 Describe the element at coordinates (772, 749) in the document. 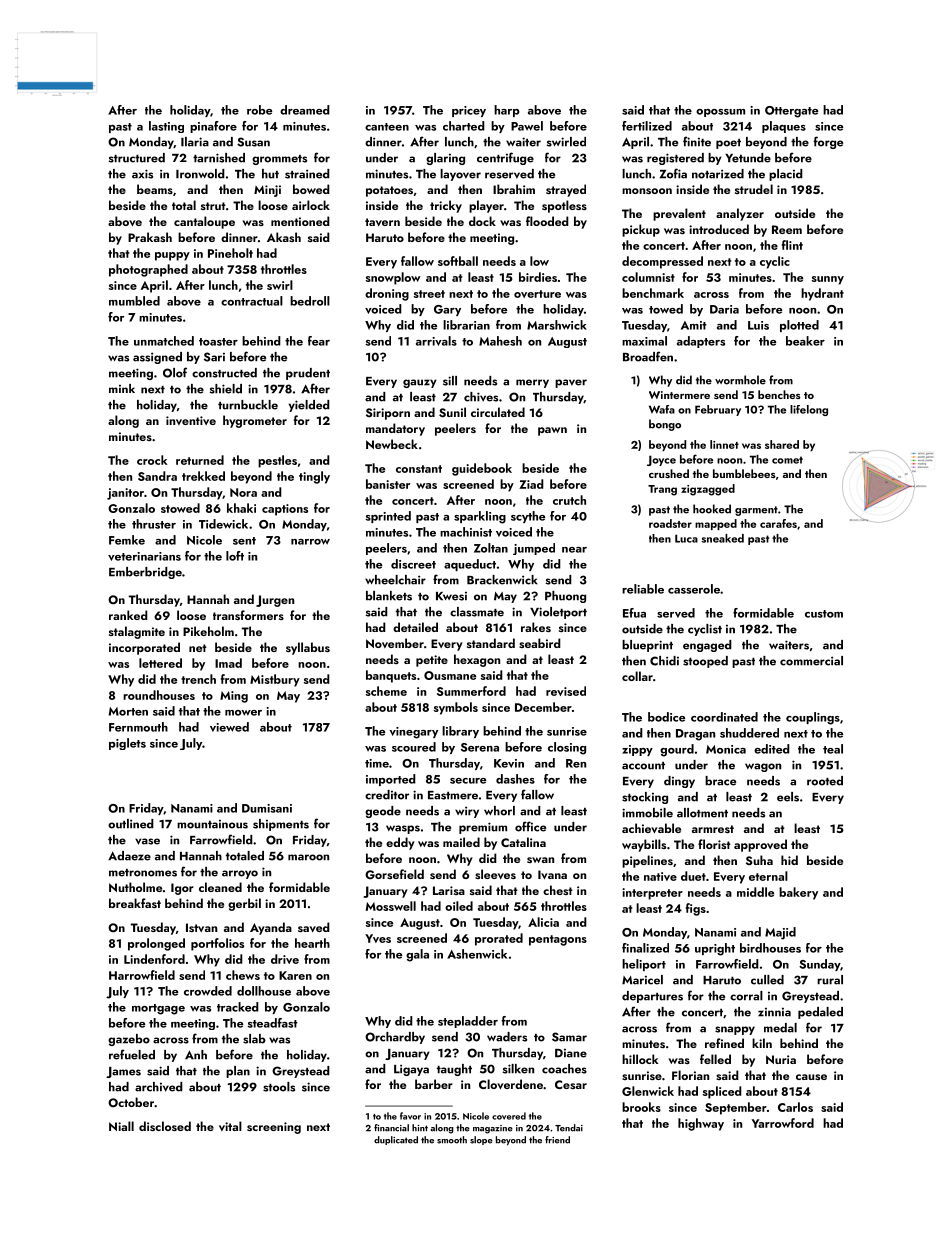

I see `edited` at that location.
